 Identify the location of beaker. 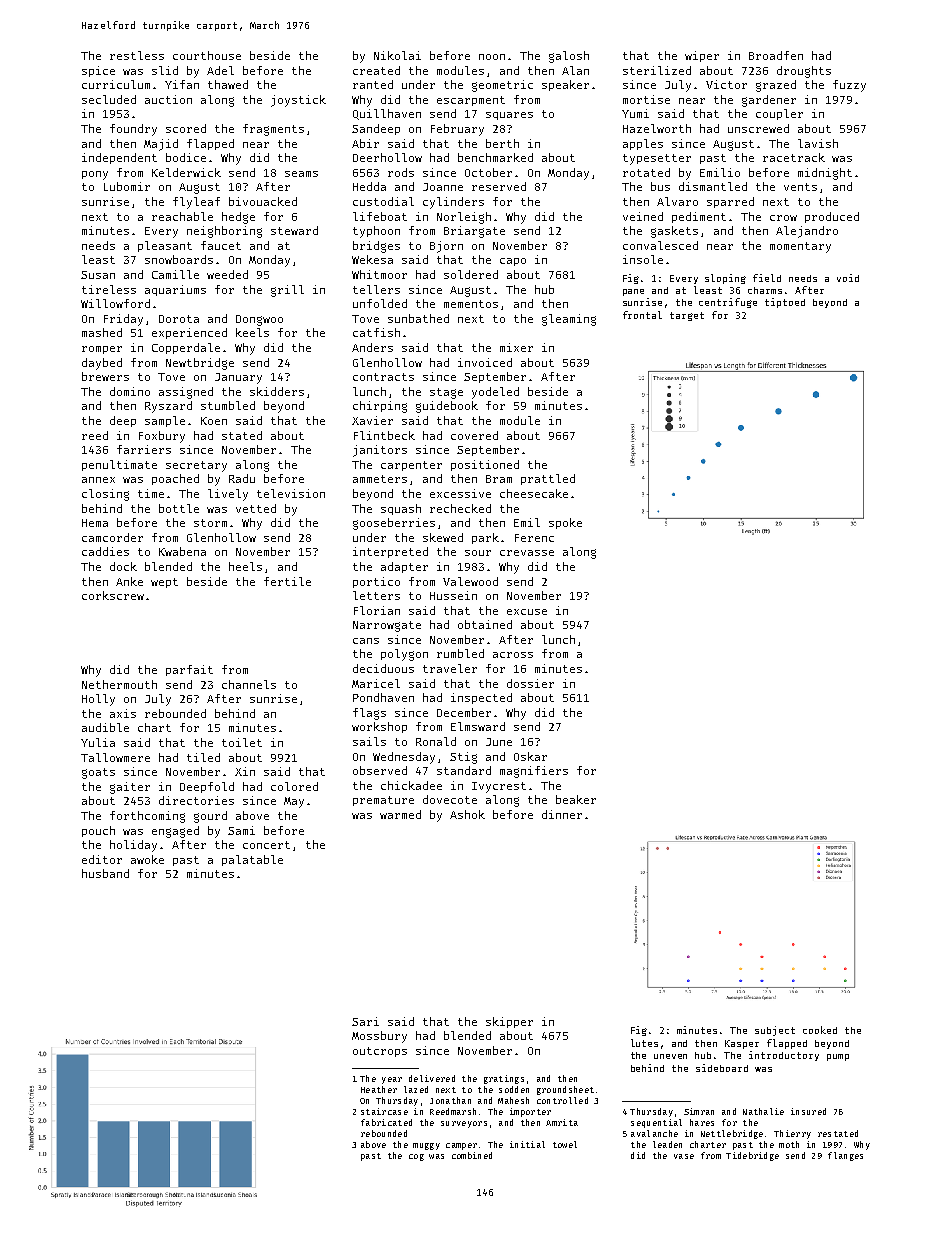
(576, 799).
